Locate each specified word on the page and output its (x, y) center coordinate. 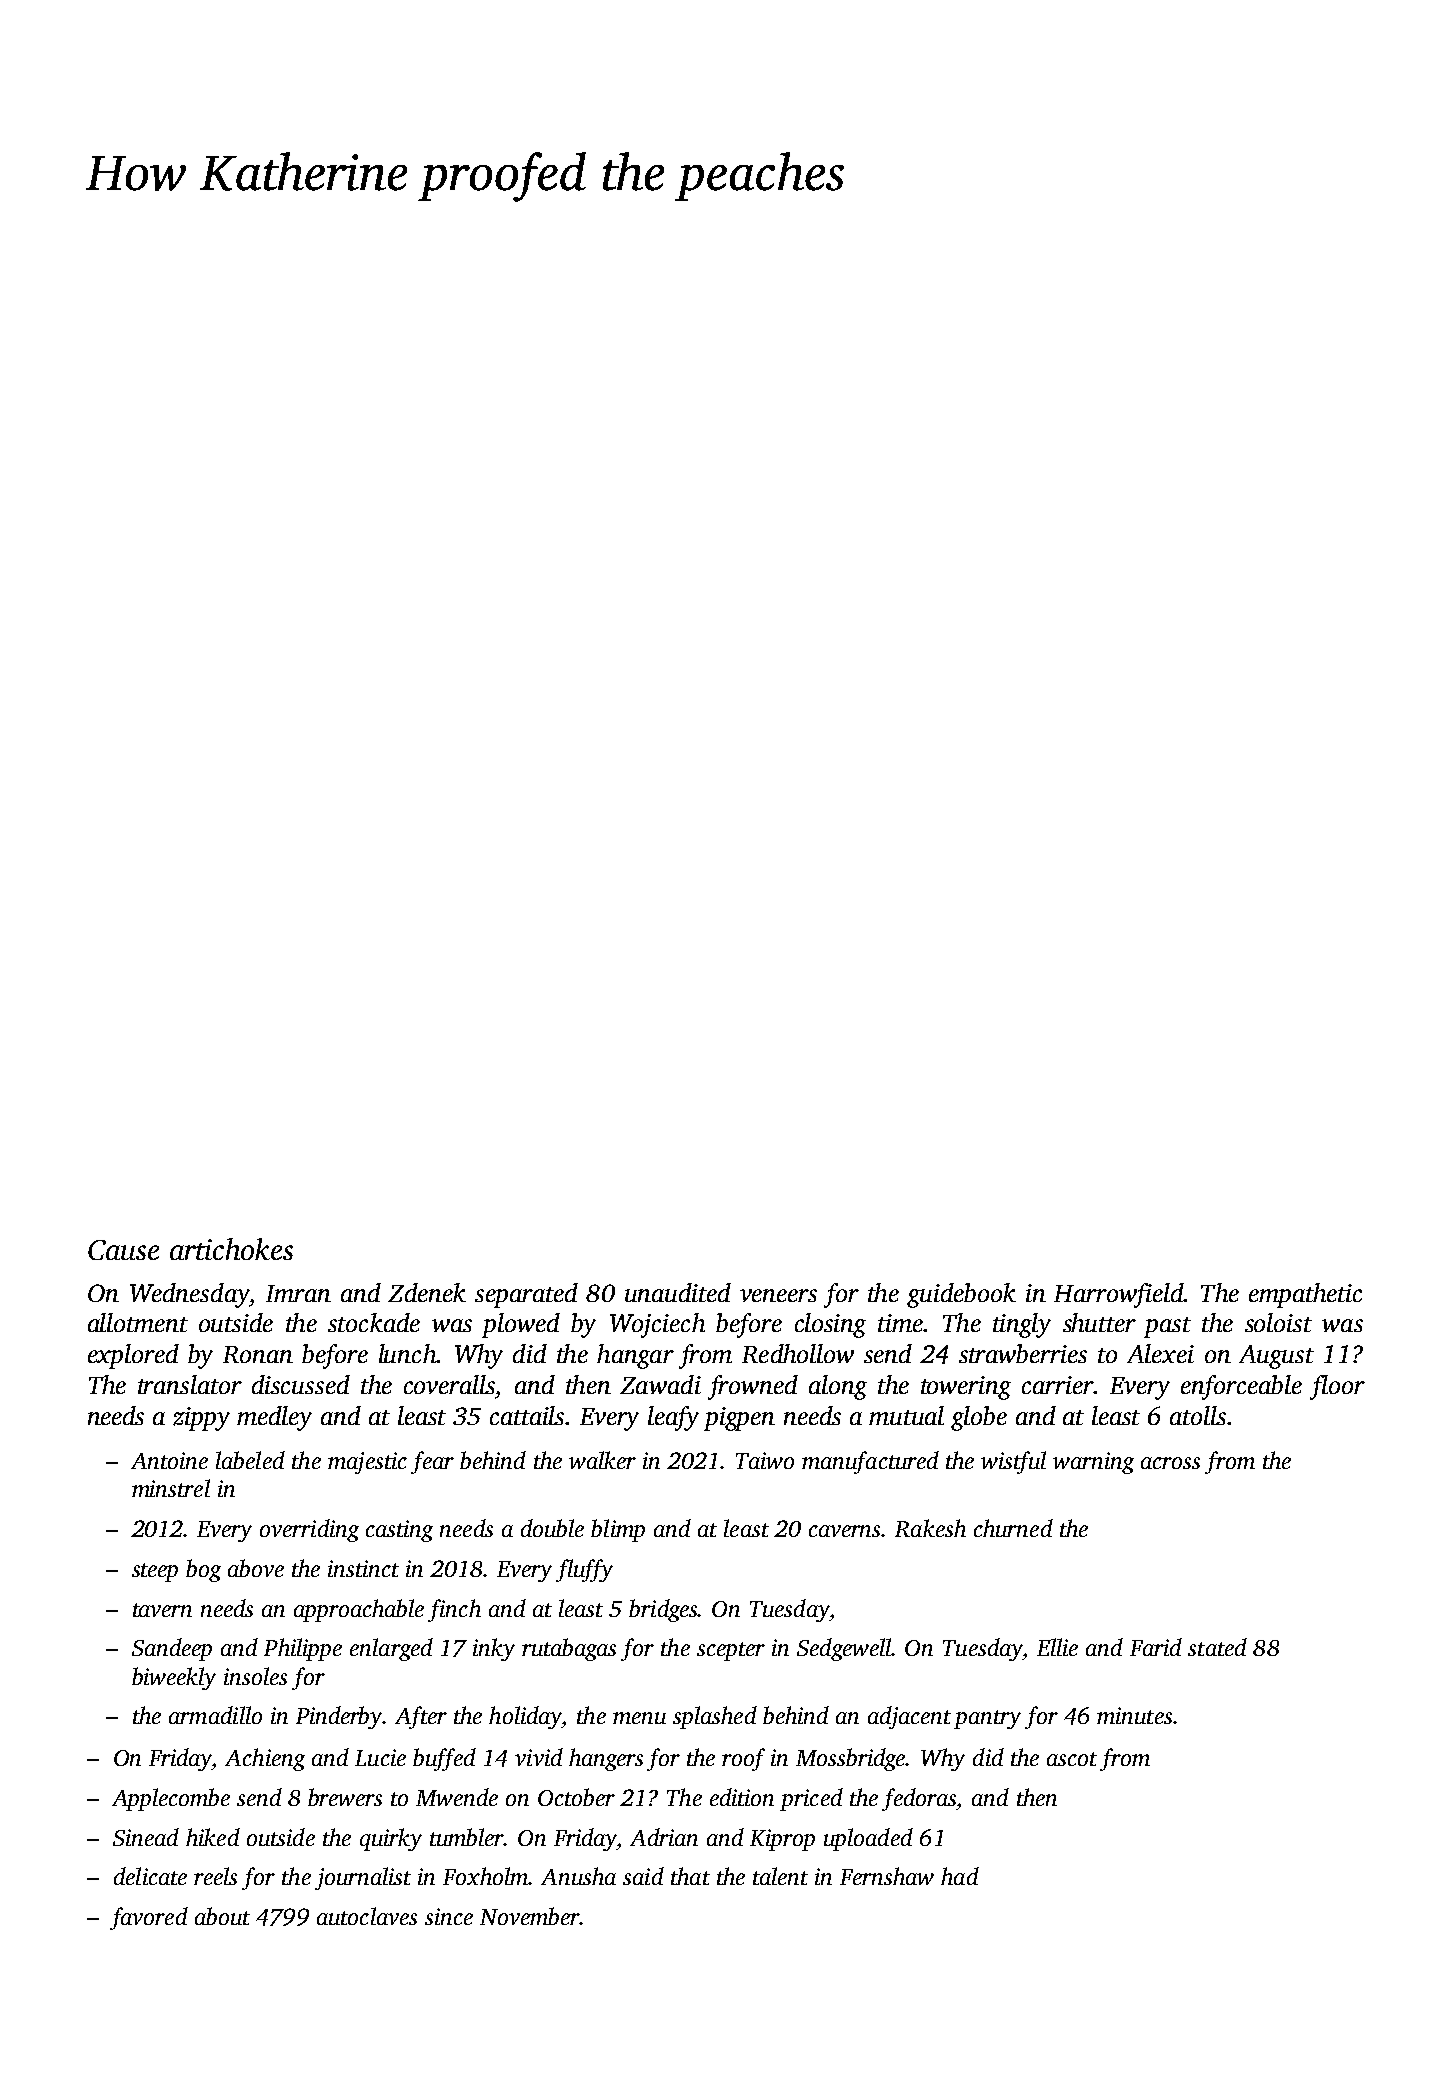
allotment (138, 1322)
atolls (1198, 1415)
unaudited (678, 1292)
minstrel (171, 1488)
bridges (663, 1610)
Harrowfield (1119, 1295)
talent (780, 1876)
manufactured (870, 1462)
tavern (162, 1610)
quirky (391, 1839)
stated (1217, 1647)
